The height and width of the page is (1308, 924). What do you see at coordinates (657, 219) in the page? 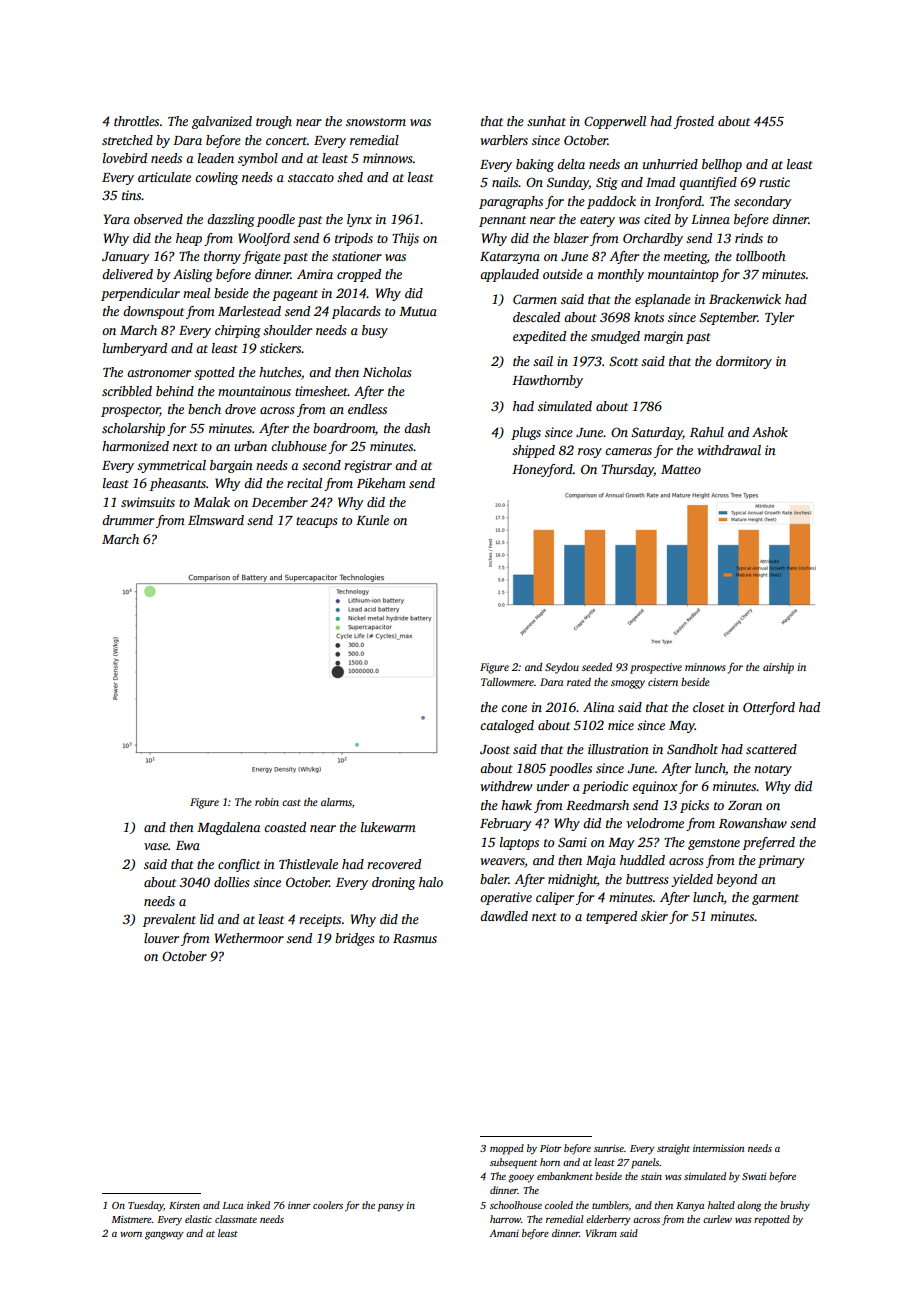
I see `cited` at bounding box center [657, 219].
